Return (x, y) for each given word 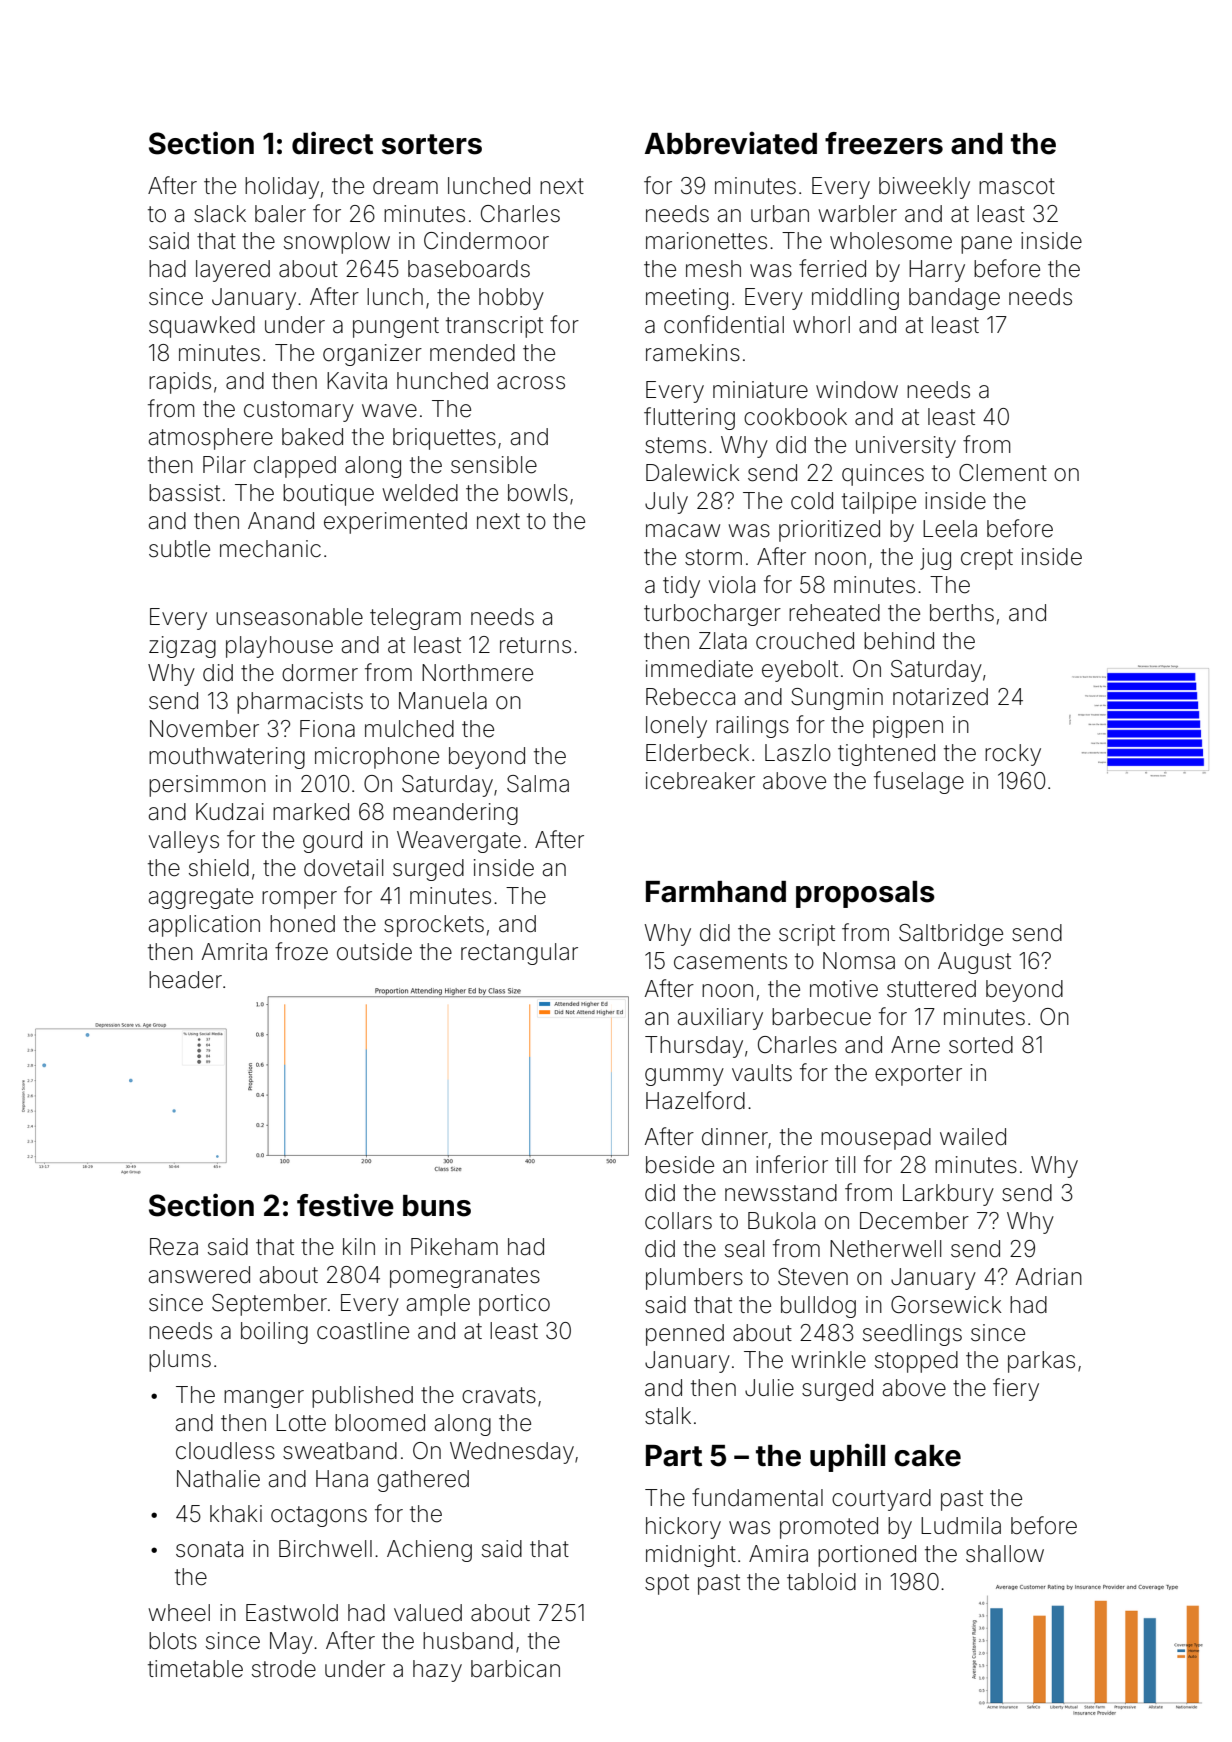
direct (332, 143)
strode (284, 1669)
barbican (515, 1669)
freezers (884, 143)
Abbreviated (731, 143)
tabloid (821, 1582)
